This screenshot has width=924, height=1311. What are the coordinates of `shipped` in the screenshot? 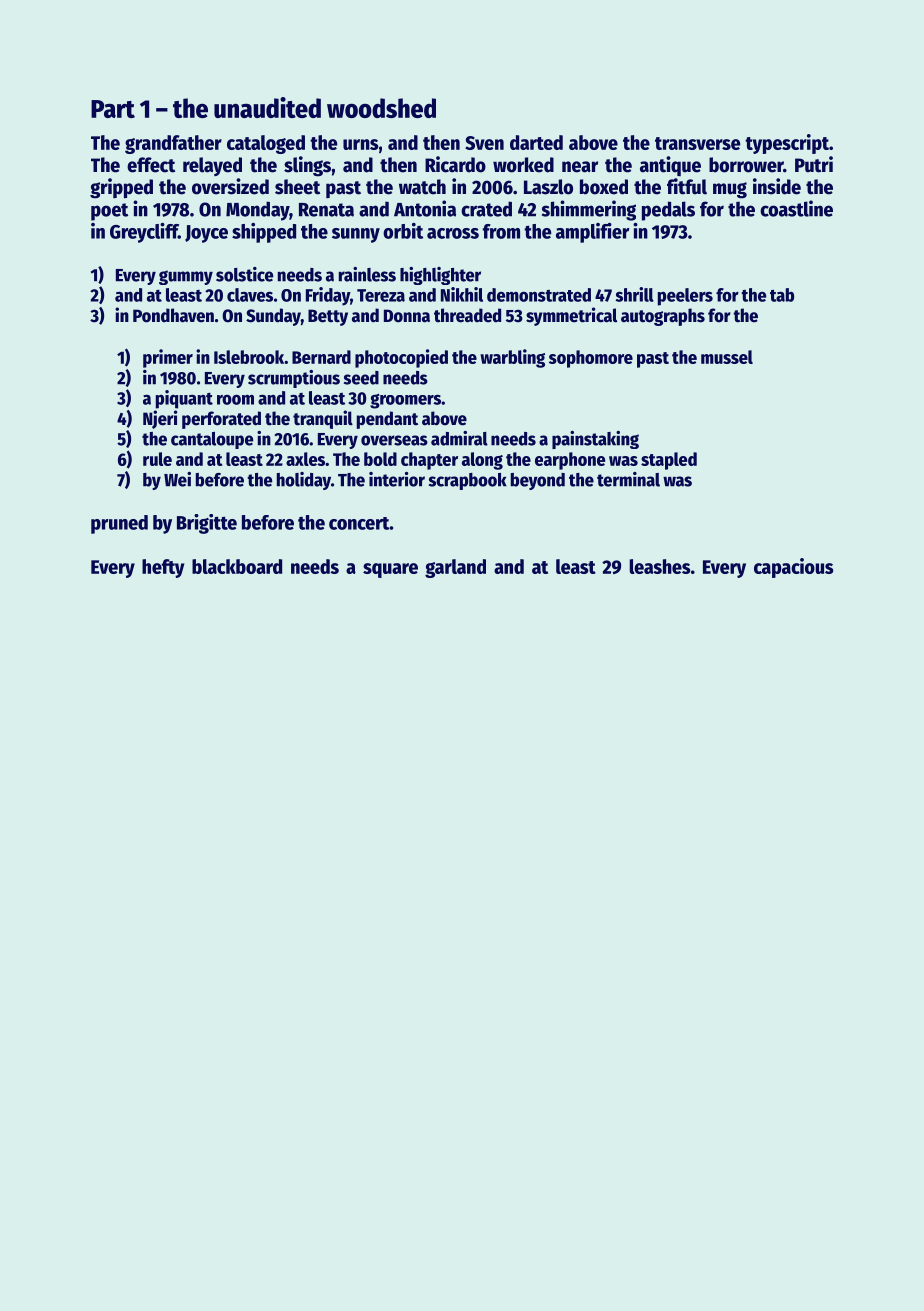 It's located at (264, 233).
